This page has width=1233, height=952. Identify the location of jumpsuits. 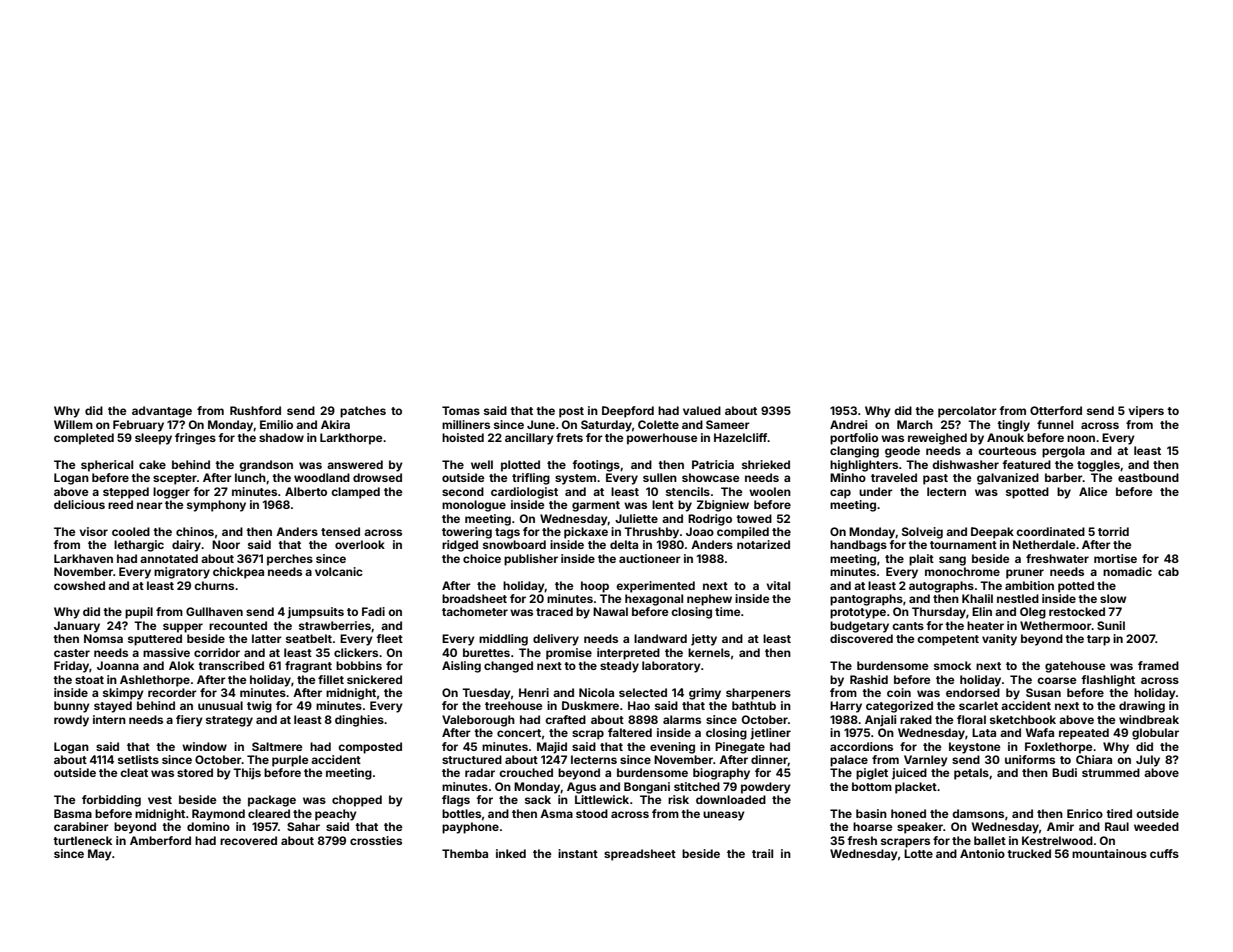
(315, 613).
